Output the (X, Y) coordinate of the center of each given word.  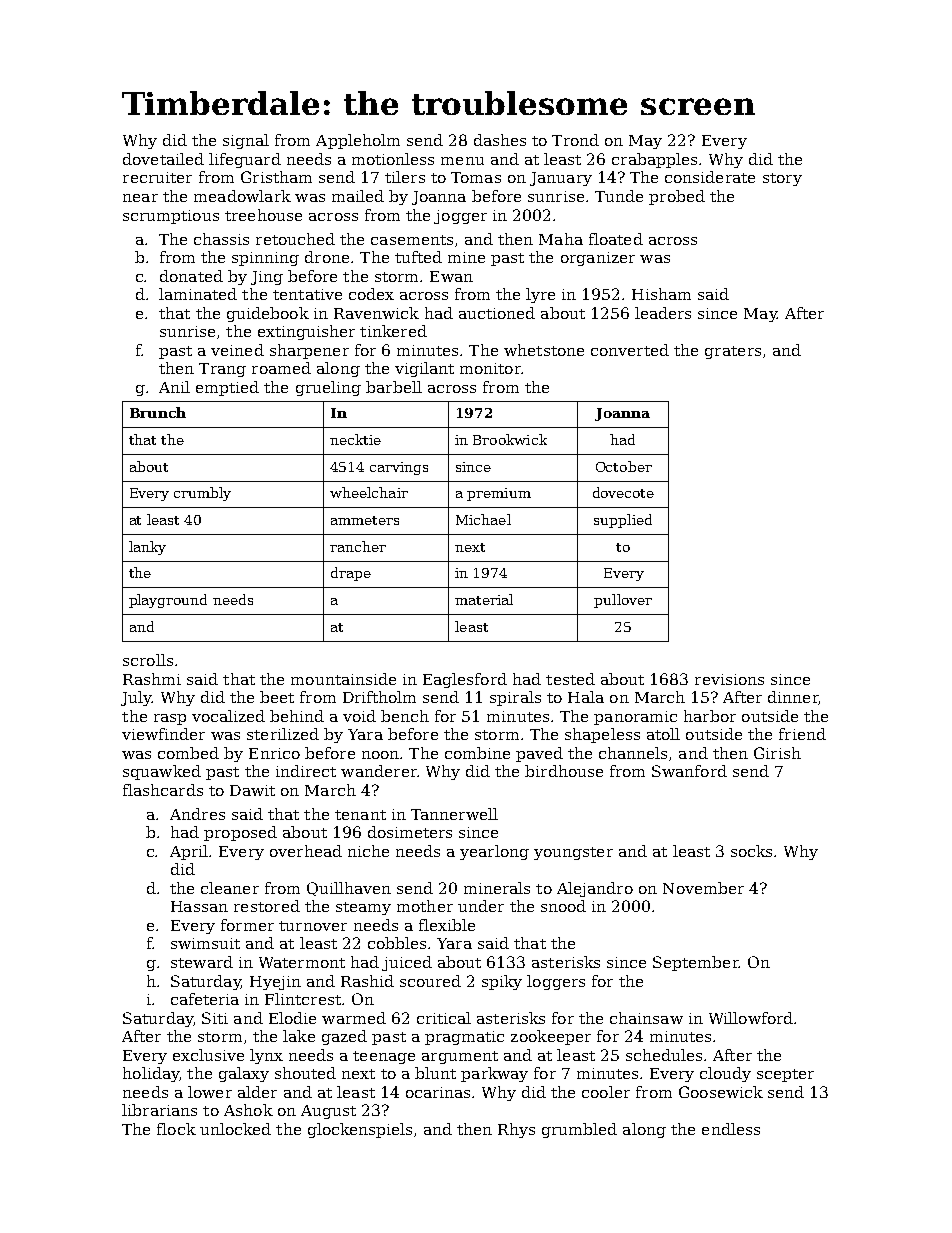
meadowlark (242, 196)
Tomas (476, 177)
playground (168, 601)
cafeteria (205, 999)
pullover (623, 601)
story (782, 179)
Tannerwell (454, 814)
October (624, 466)
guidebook (268, 314)
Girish (777, 753)
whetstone (544, 350)
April (189, 852)
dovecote (623, 492)
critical (444, 1018)
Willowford (751, 1018)
